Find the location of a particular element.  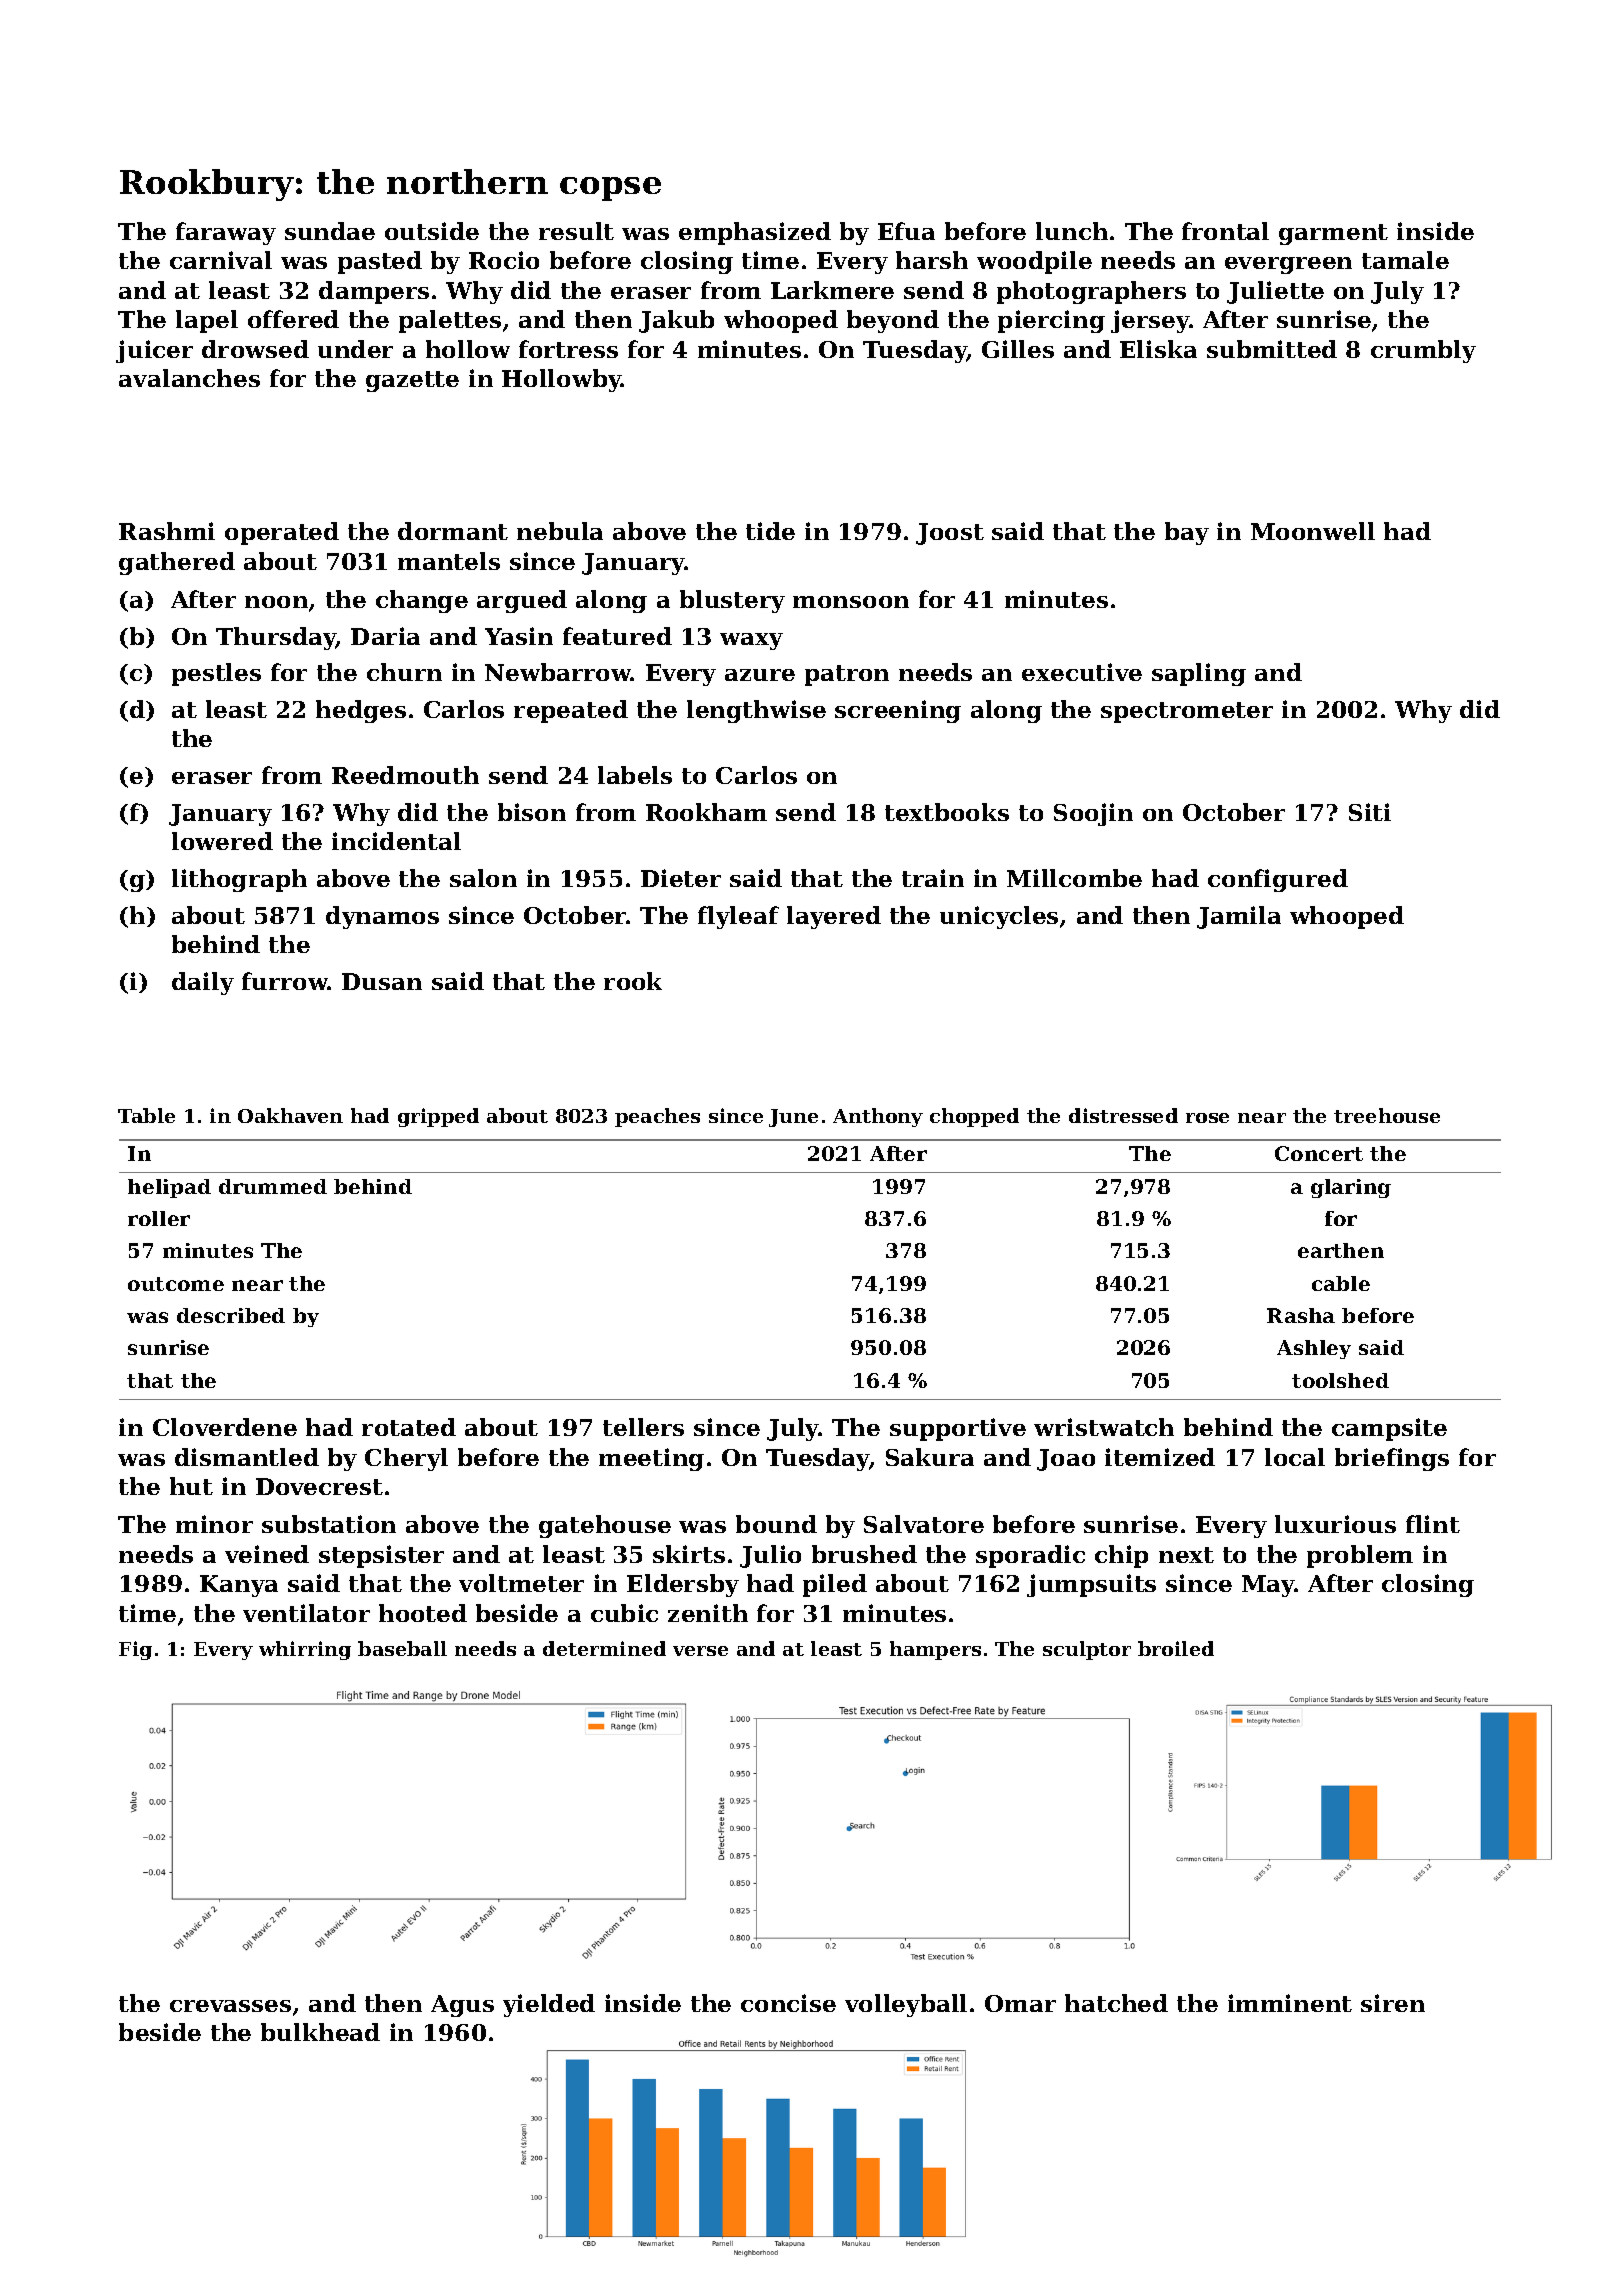

train is located at coordinates (933, 878).
